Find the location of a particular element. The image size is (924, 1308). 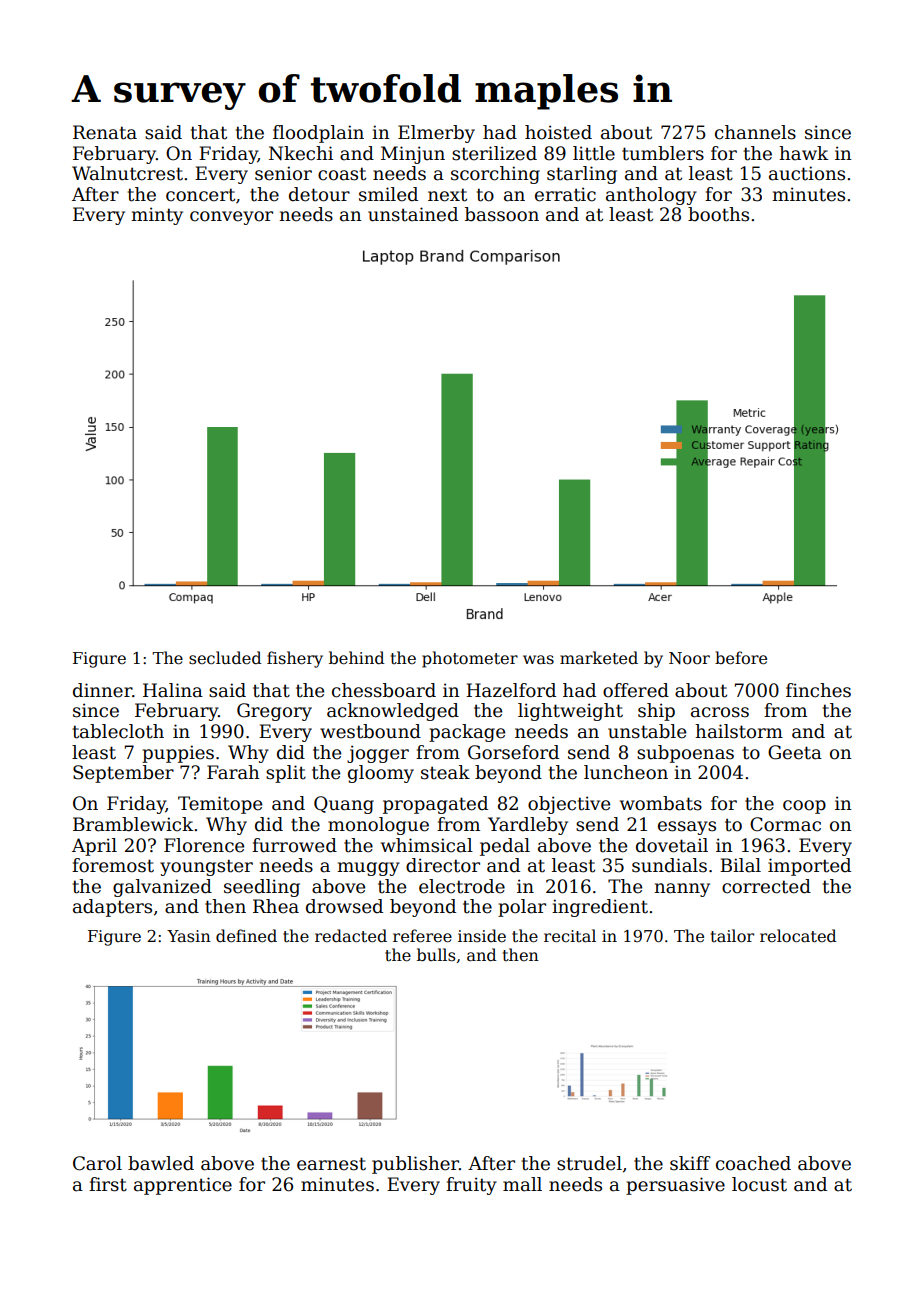

photometer is located at coordinates (470, 659).
